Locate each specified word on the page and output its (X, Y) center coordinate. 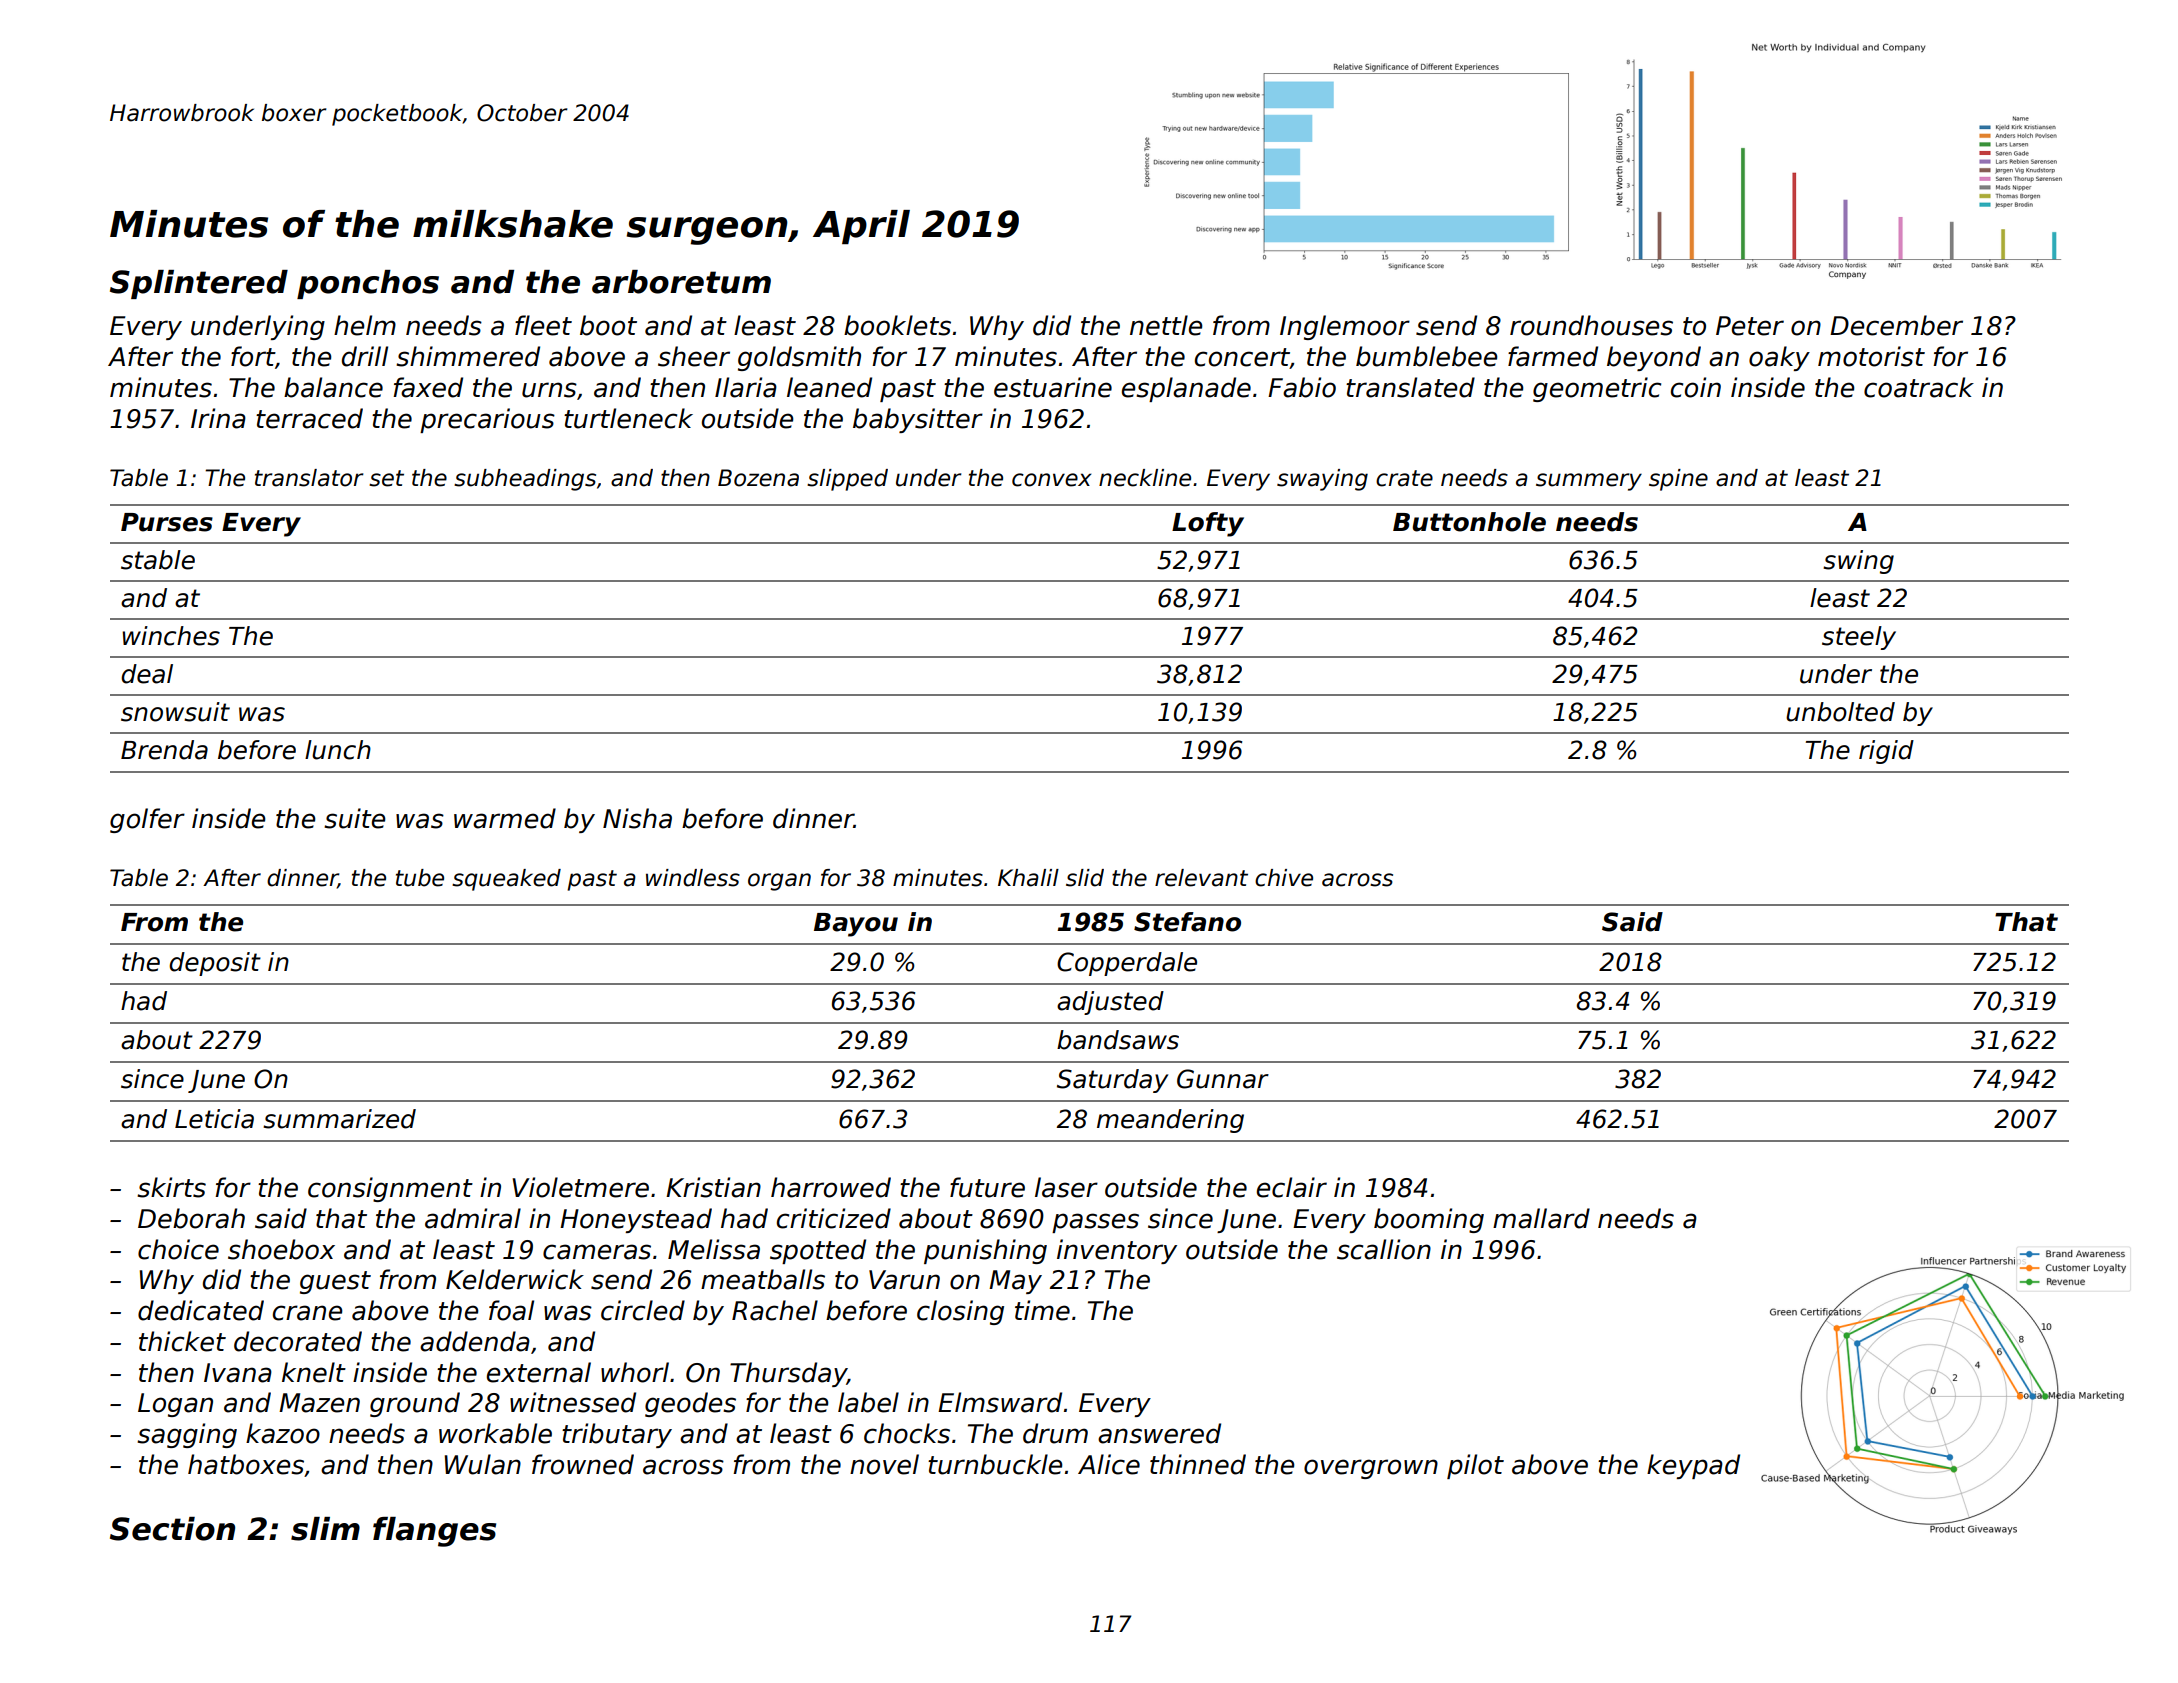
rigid (1886, 752)
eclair (1292, 1187)
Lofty (1208, 524)
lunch (338, 750)
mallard (1541, 1218)
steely (1859, 638)
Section (172, 1529)
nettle (1166, 325)
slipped (847, 480)
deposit (215, 964)
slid (1085, 878)
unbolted (1840, 712)
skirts (171, 1187)
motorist (1871, 356)
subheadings (525, 480)
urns (549, 390)
